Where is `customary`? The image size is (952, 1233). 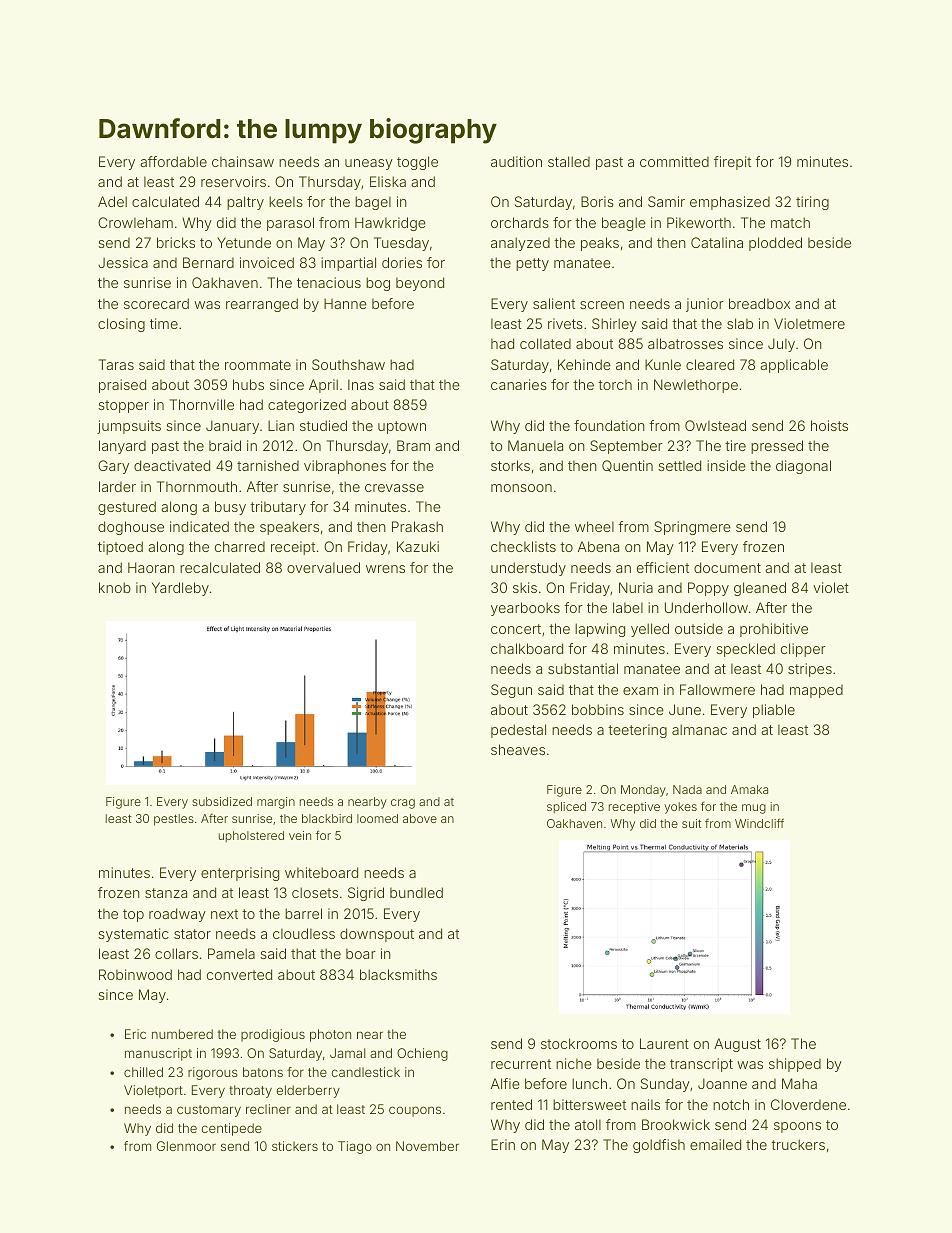
customary is located at coordinates (209, 1111).
